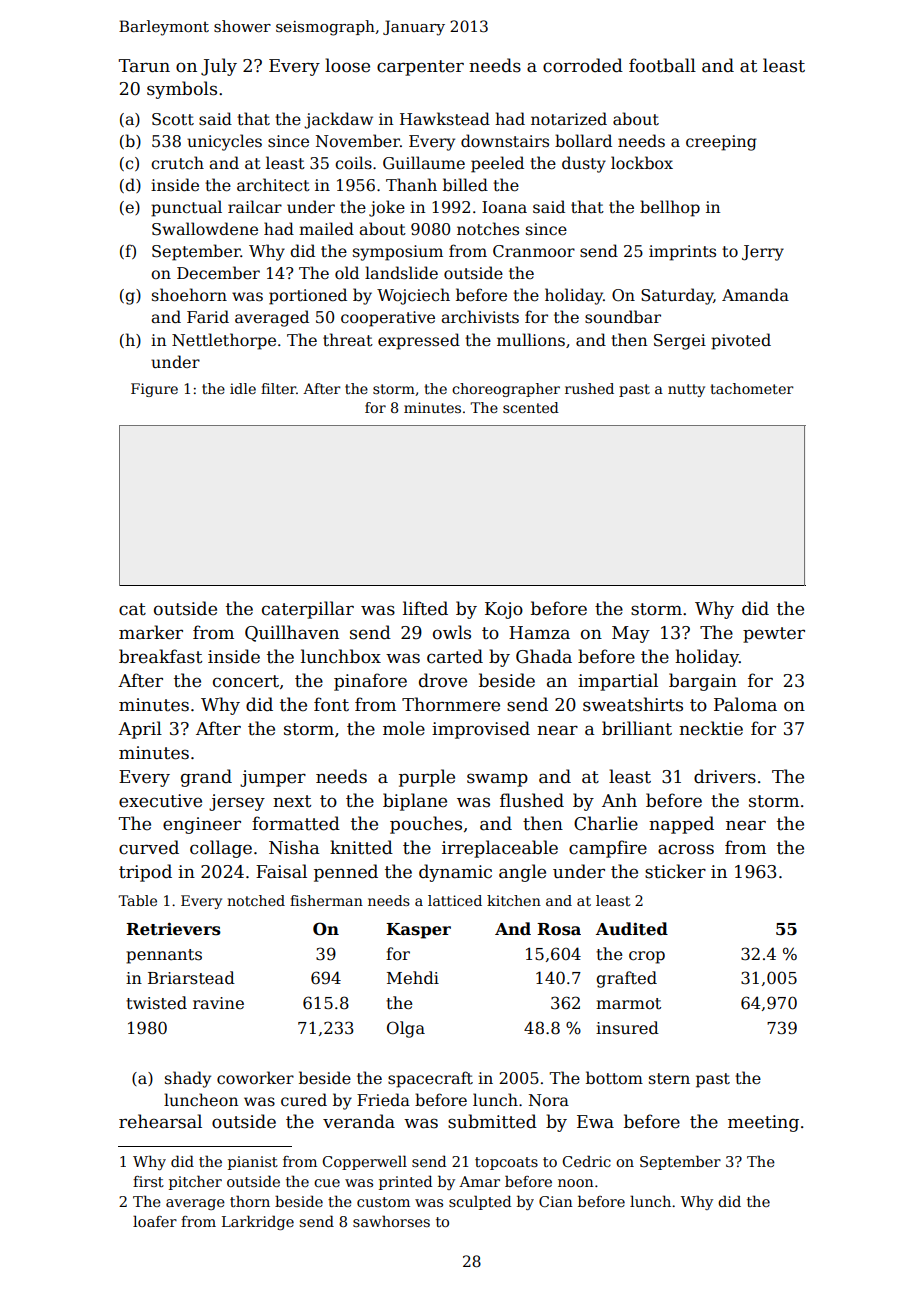  What do you see at coordinates (763, 253) in the document?
I see `Jerry` at bounding box center [763, 253].
